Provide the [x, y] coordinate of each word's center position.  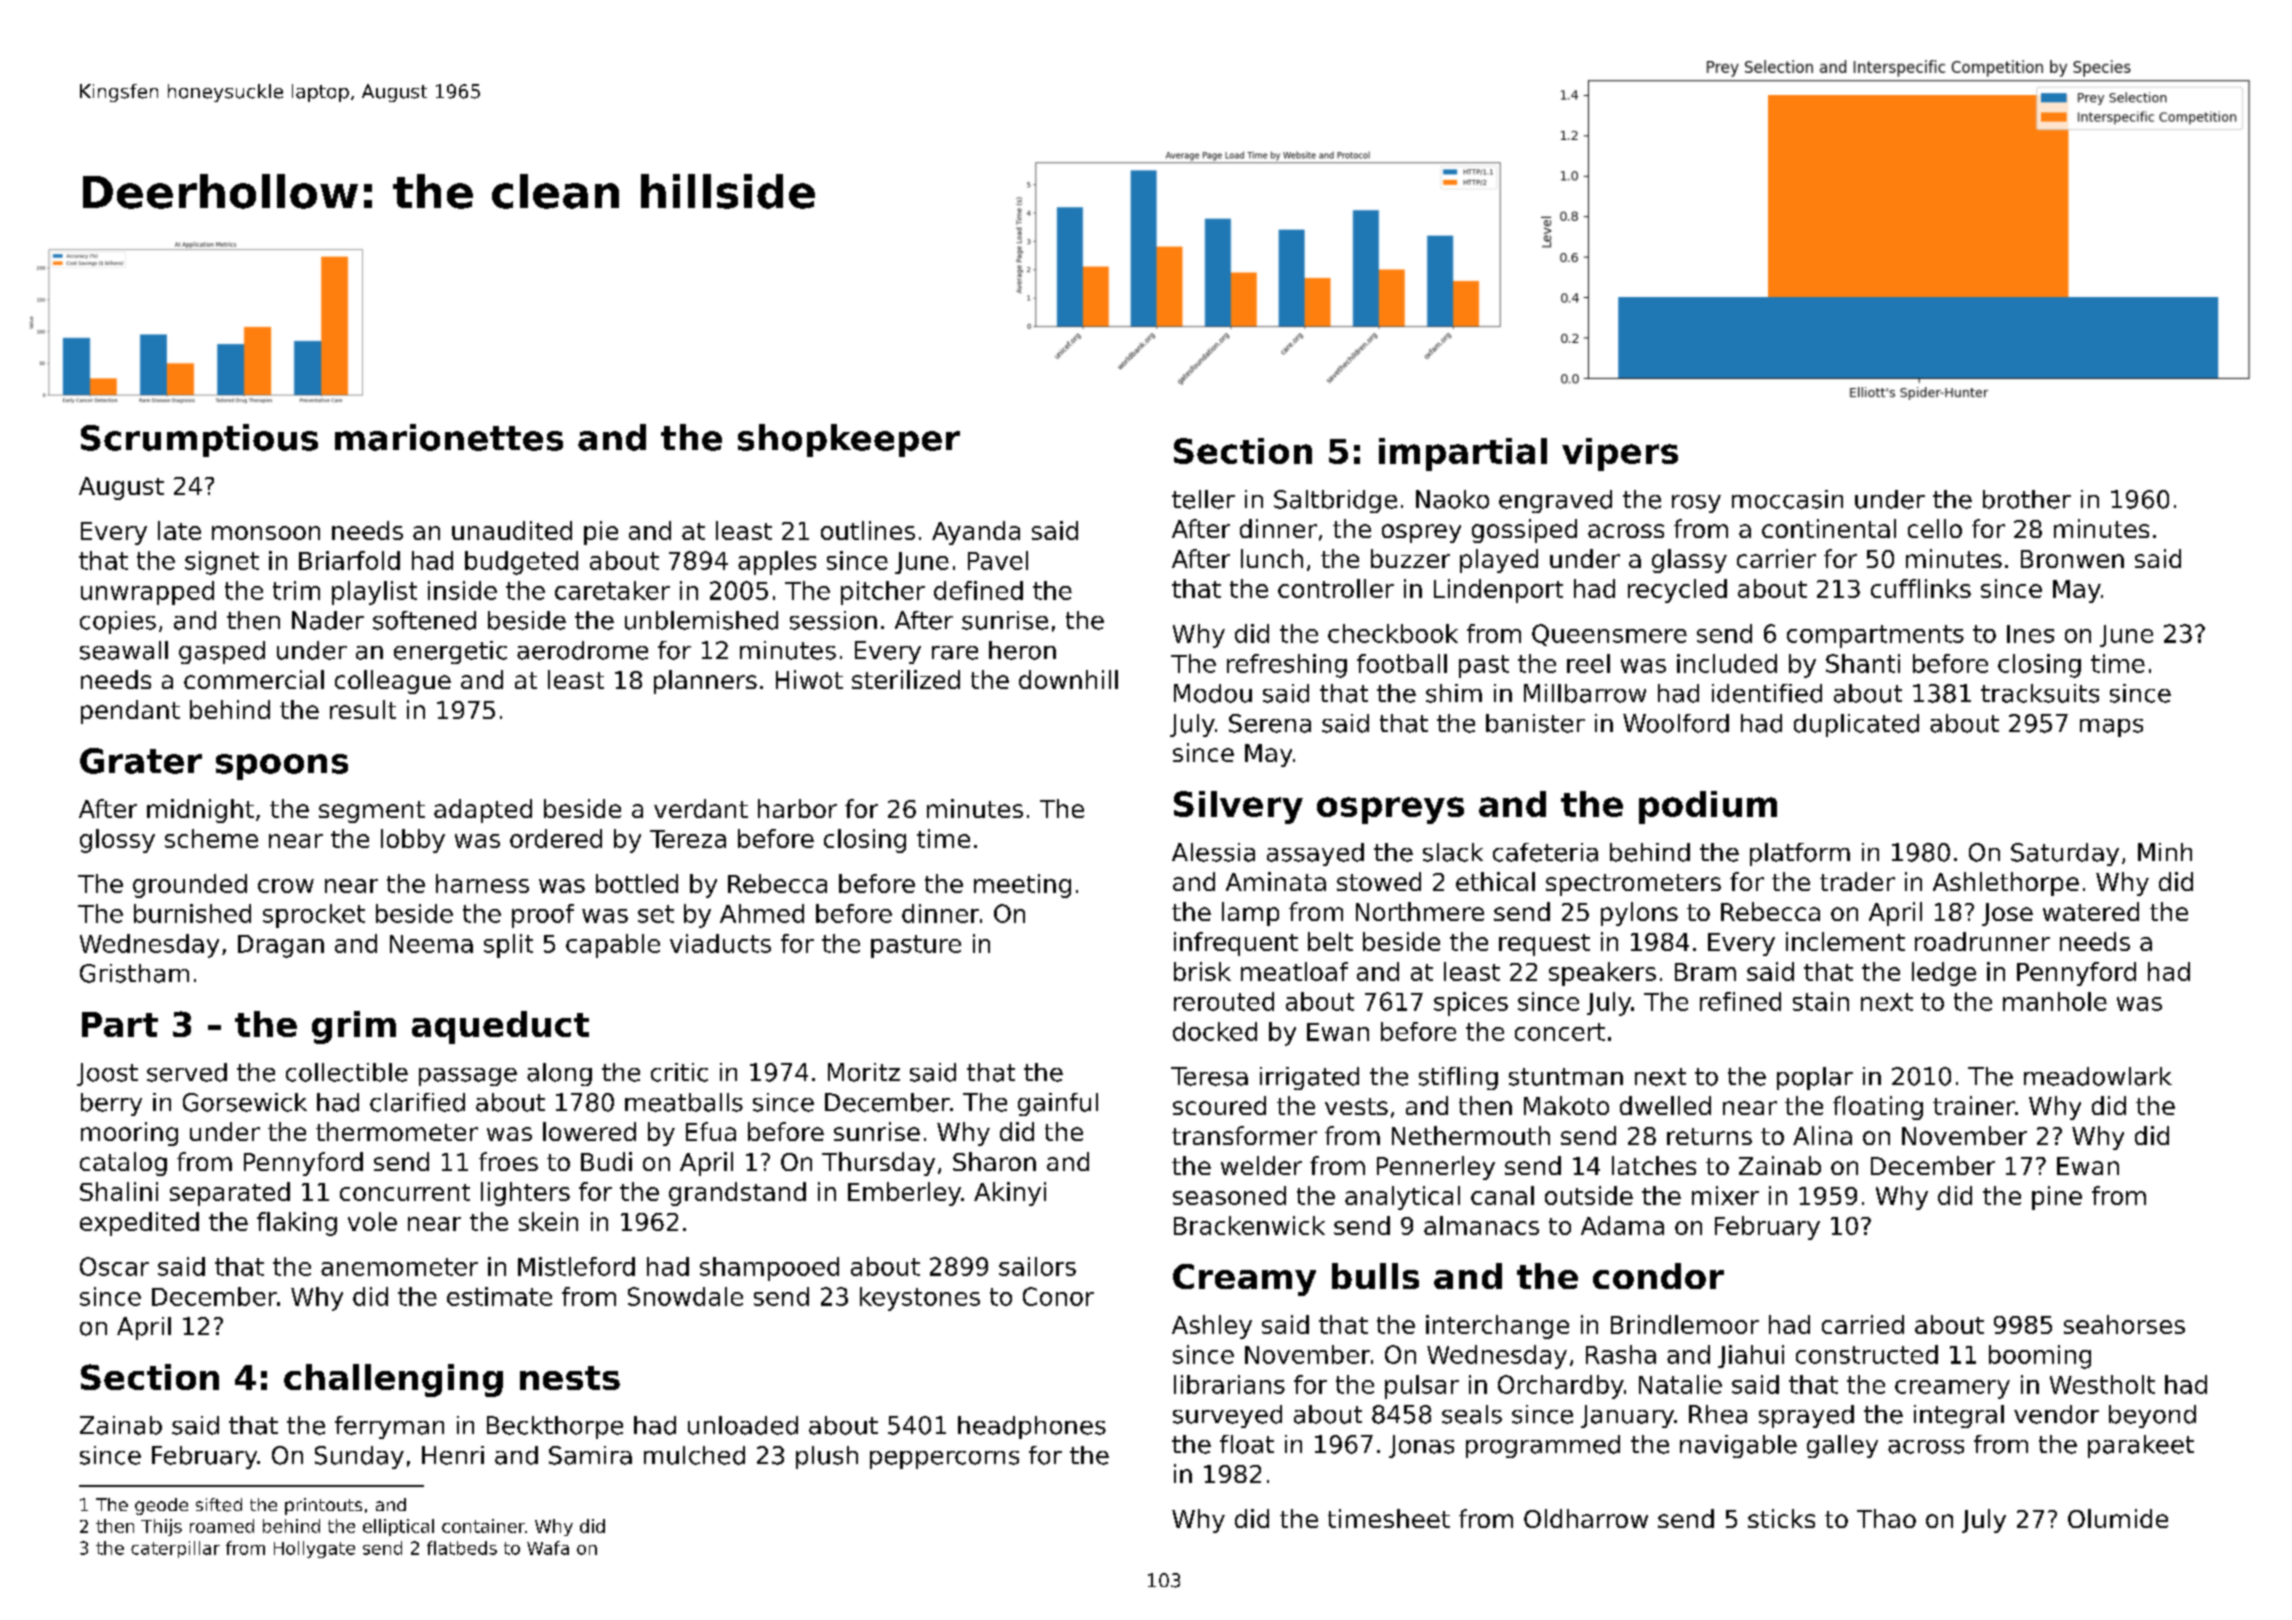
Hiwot [809, 679]
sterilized [906, 679]
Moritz [864, 1072]
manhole [2055, 1001]
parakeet [2141, 1446]
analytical [1402, 1198]
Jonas [1421, 1446]
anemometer [399, 1267]
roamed [222, 1526]
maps [2111, 728]
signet [222, 563]
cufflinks [1921, 588]
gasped [222, 652]
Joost [107, 1074]
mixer [1725, 1195]
